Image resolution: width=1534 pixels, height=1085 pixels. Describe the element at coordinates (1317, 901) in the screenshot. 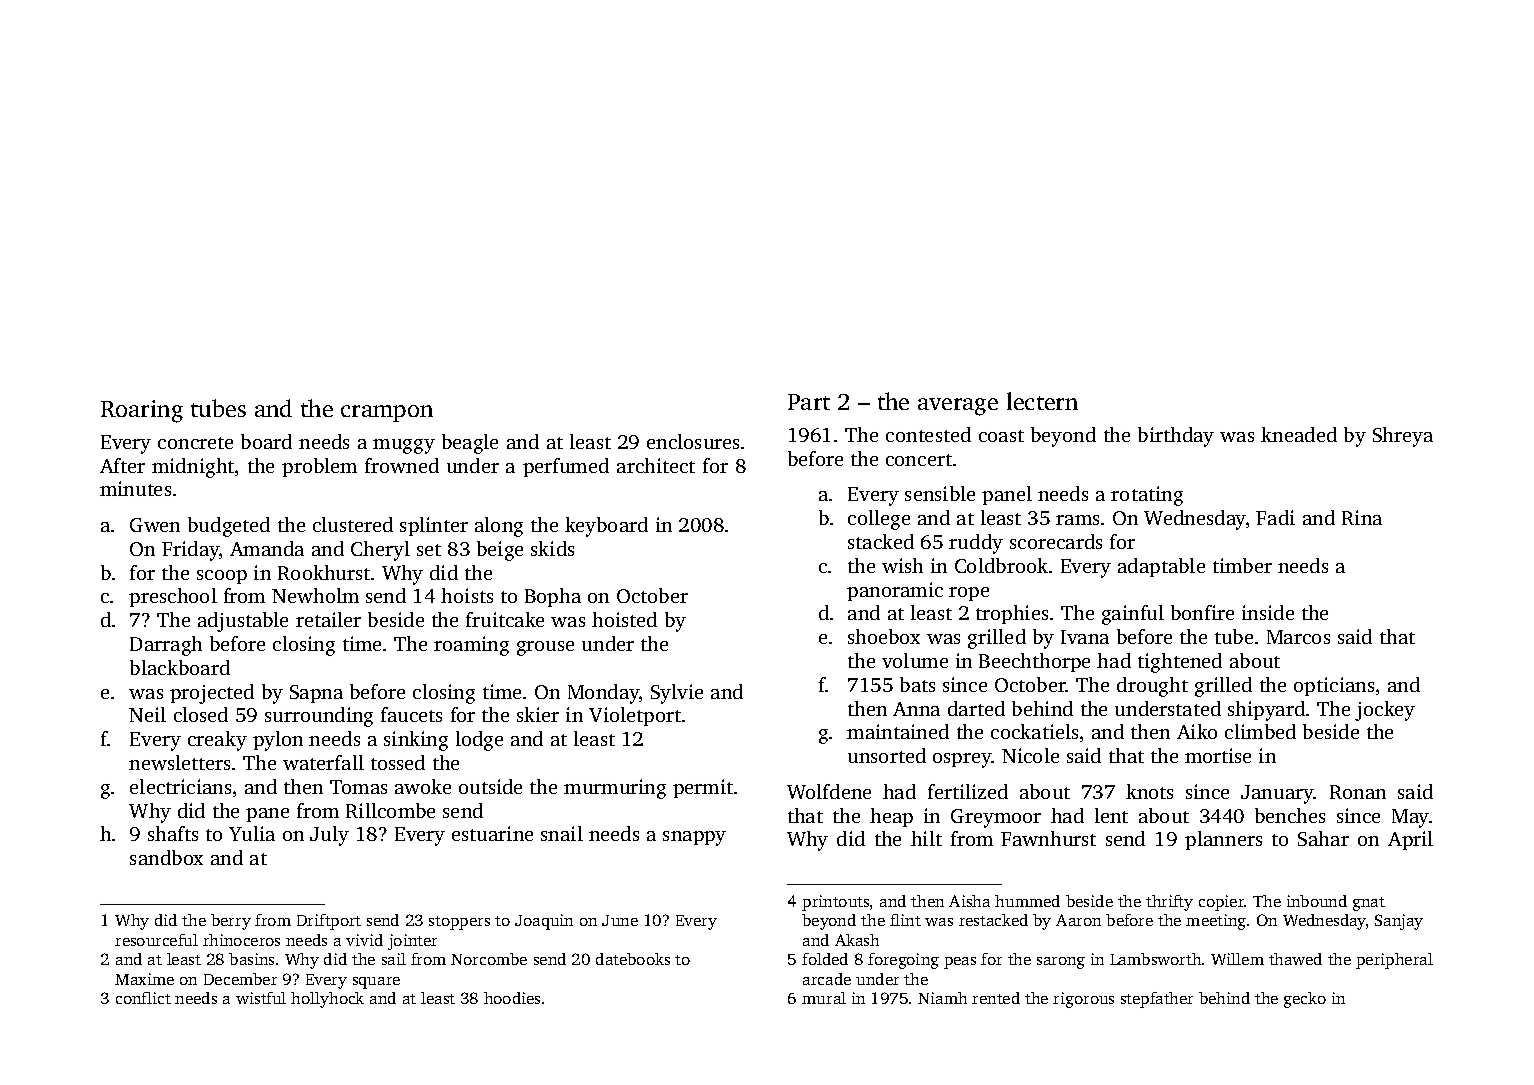

I see `inbound` at that location.
